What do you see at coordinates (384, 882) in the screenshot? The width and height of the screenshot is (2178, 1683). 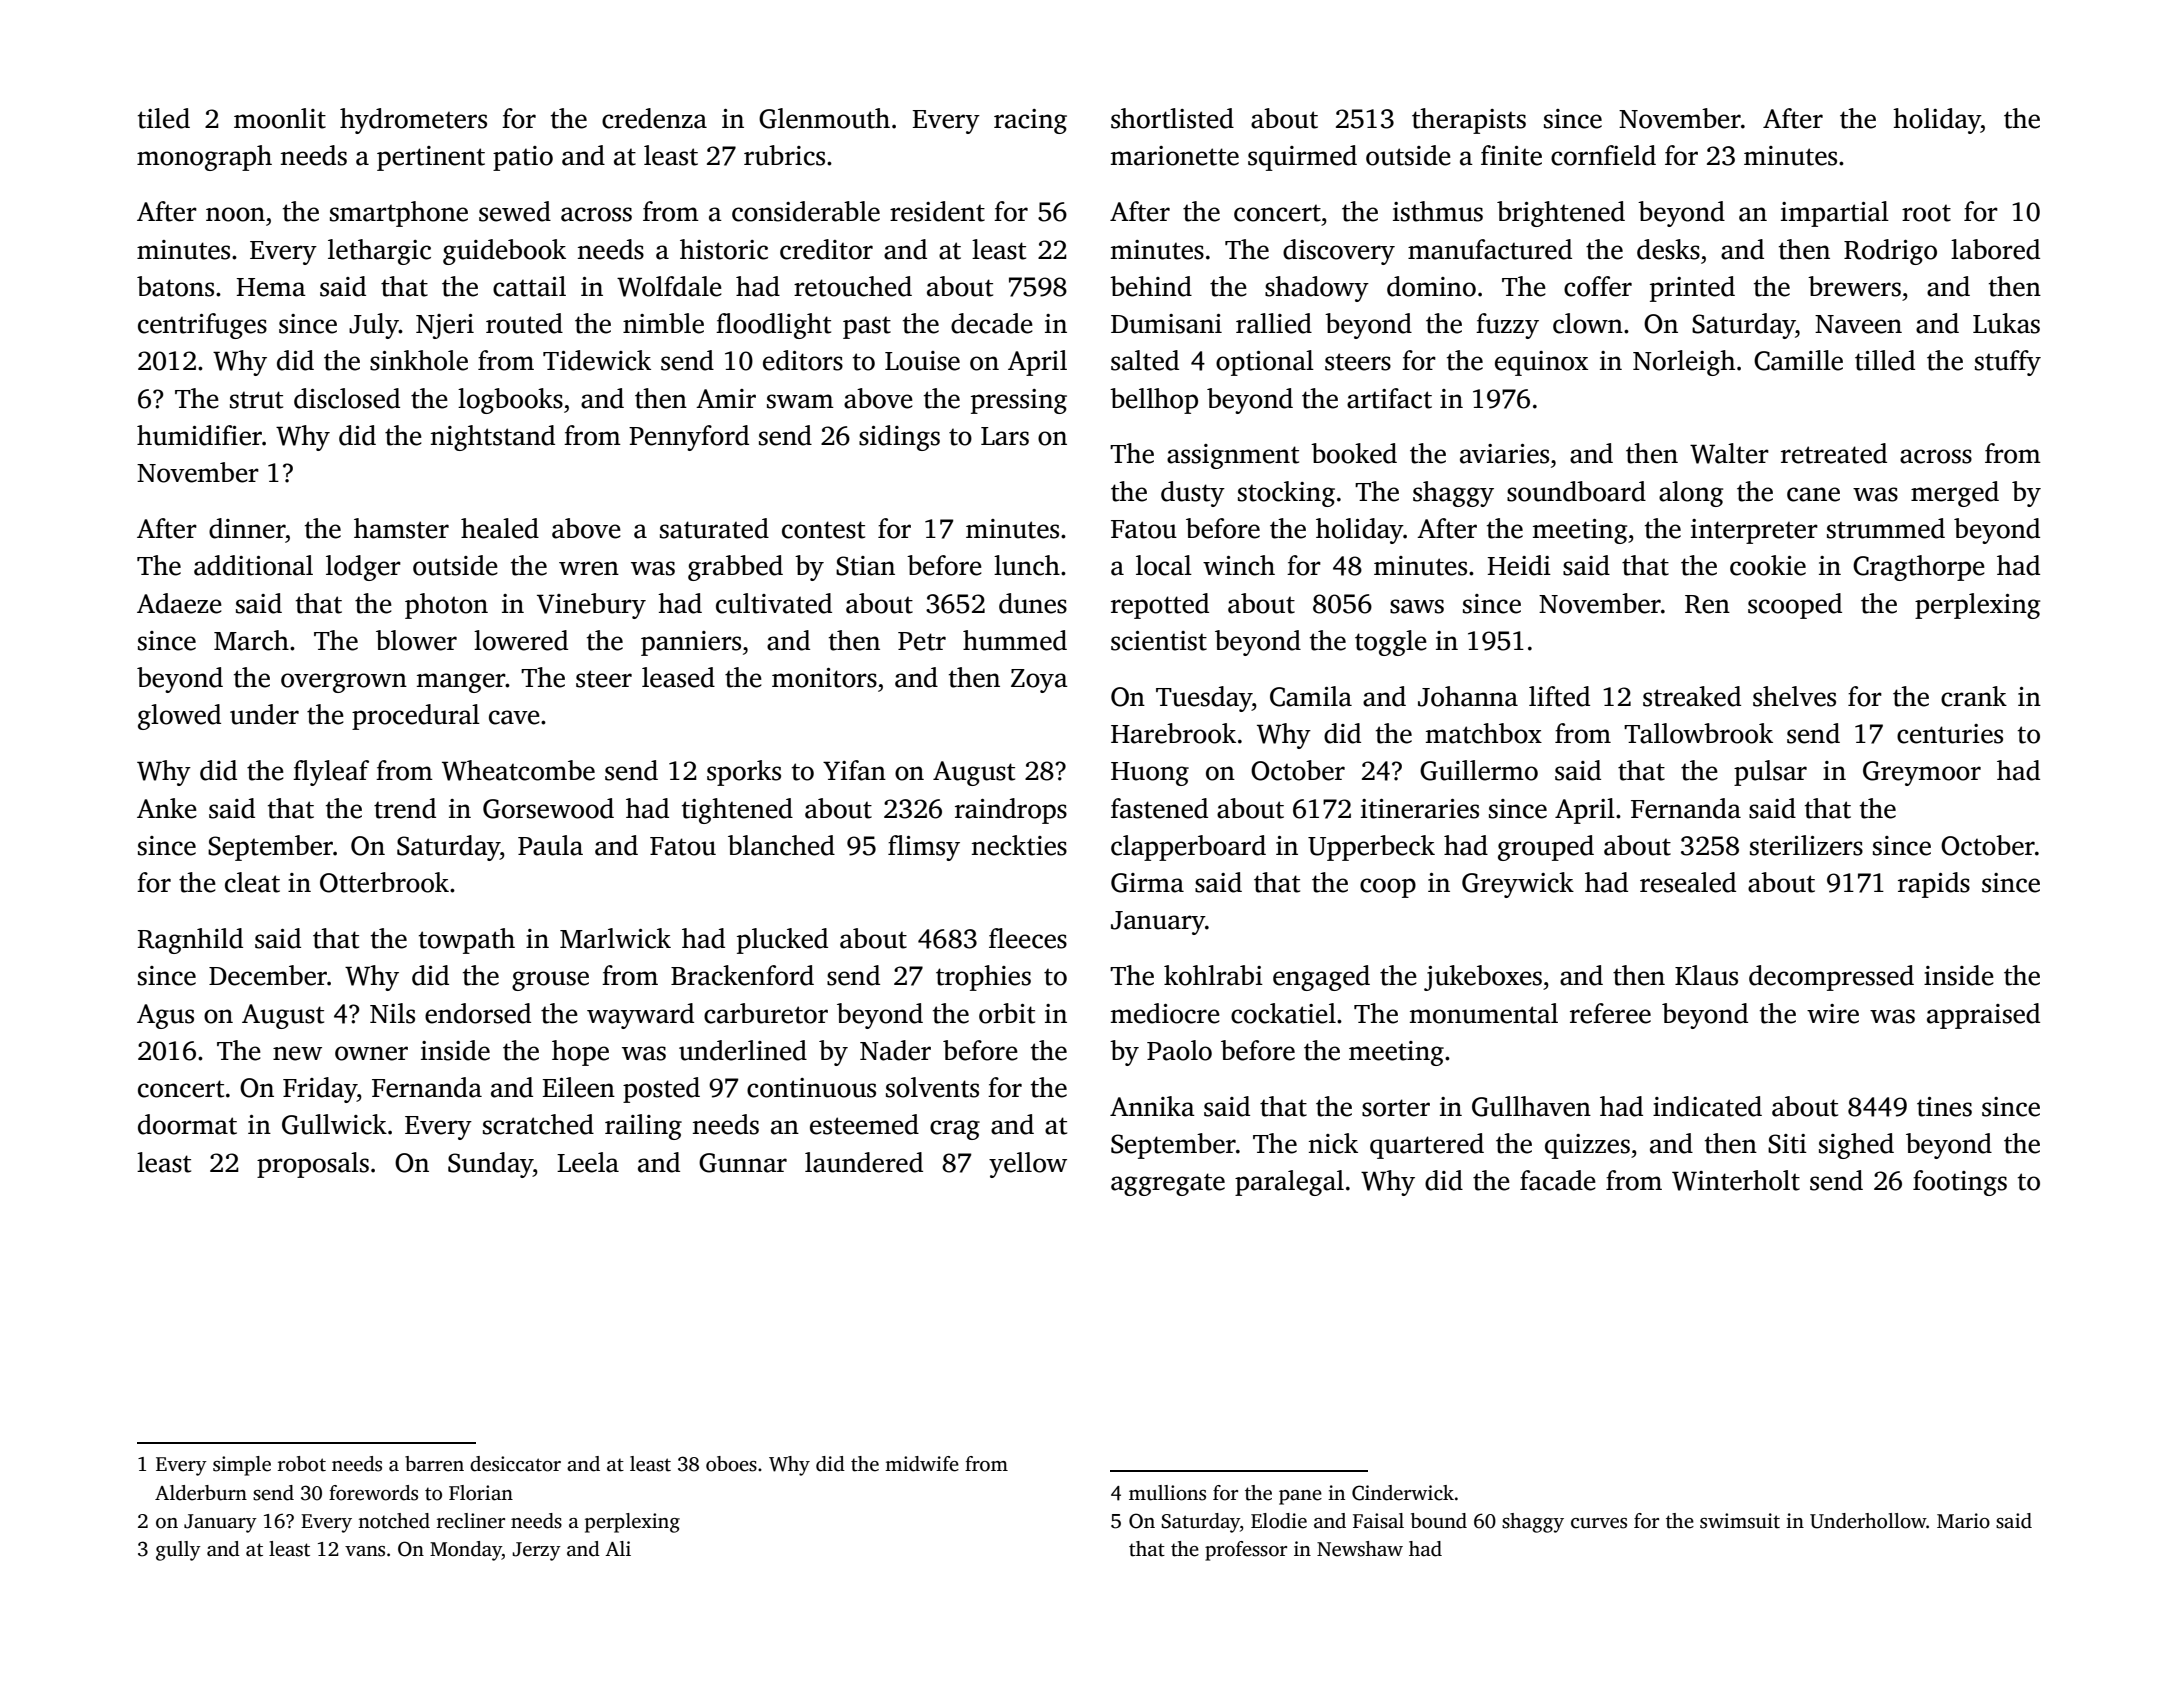 I see `Otterbrook` at bounding box center [384, 882].
